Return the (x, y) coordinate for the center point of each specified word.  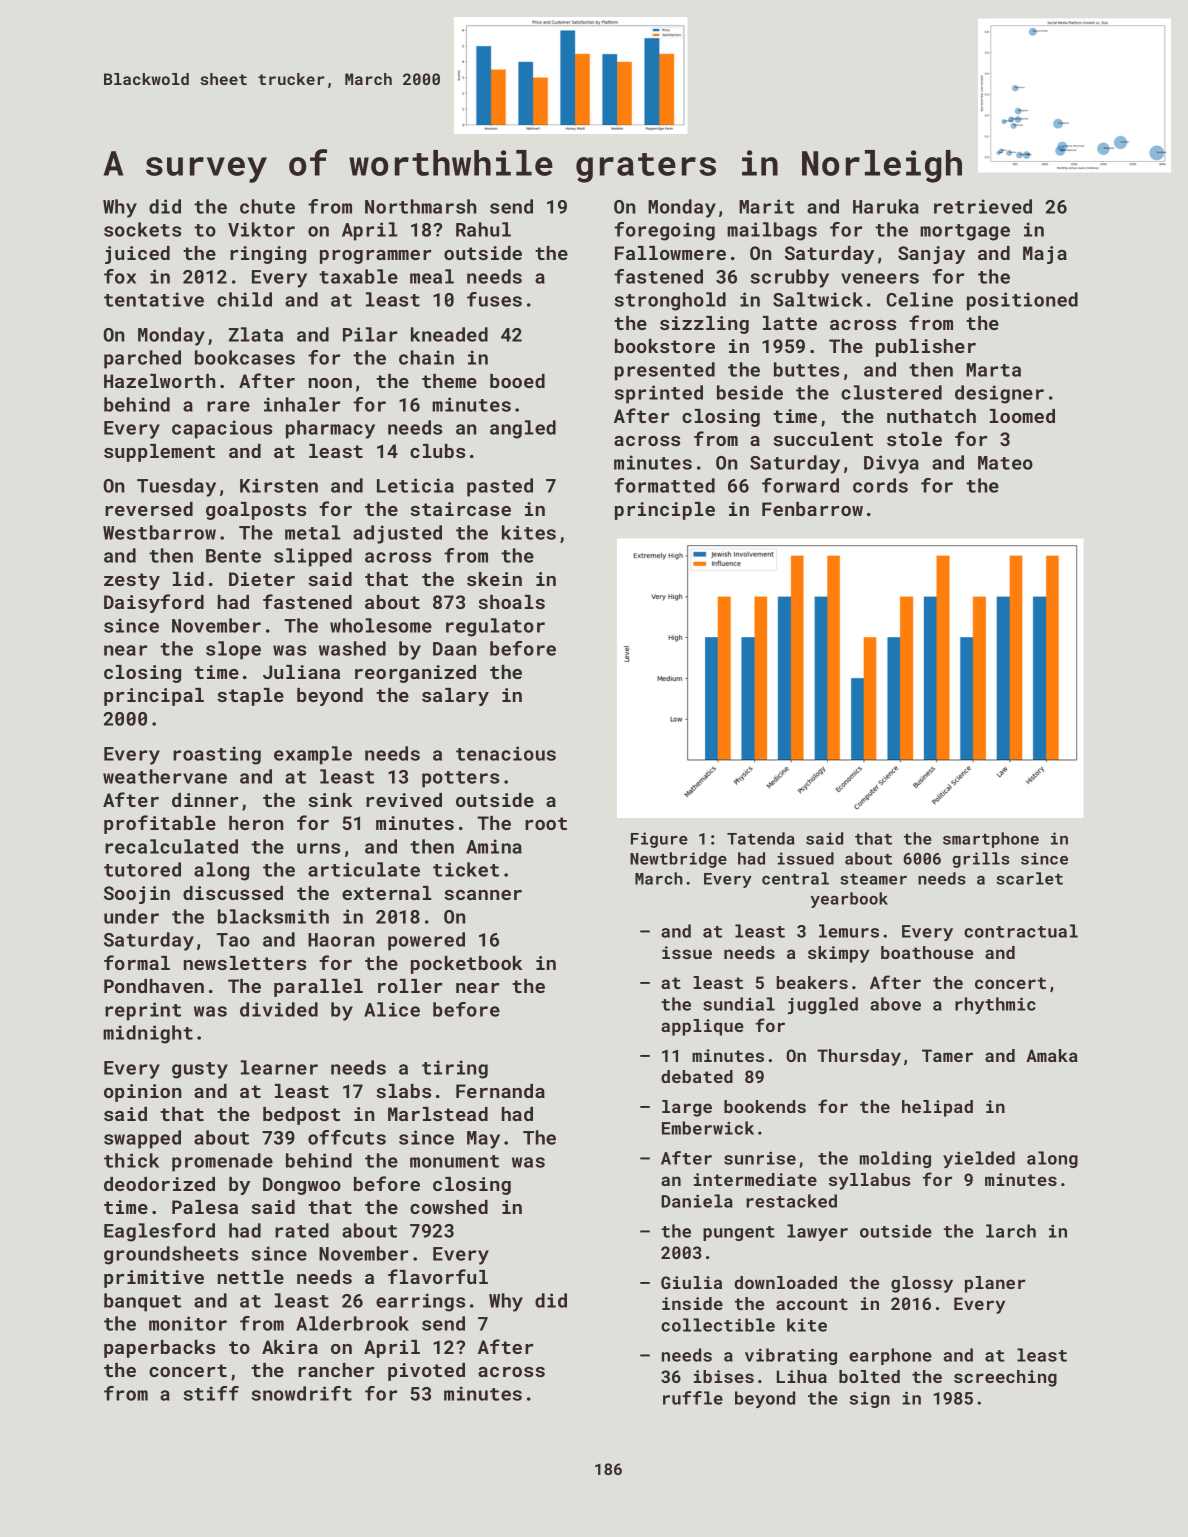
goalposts (256, 511)
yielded (979, 1159)
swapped (142, 1139)
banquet (142, 1302)
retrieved (983, 206)
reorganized (415, 674)
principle (665, 511)
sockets (142, 229)
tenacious (506, 753)
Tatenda (760, 838)
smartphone (991, 840)
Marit (766, 206)
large (687, 1108)
